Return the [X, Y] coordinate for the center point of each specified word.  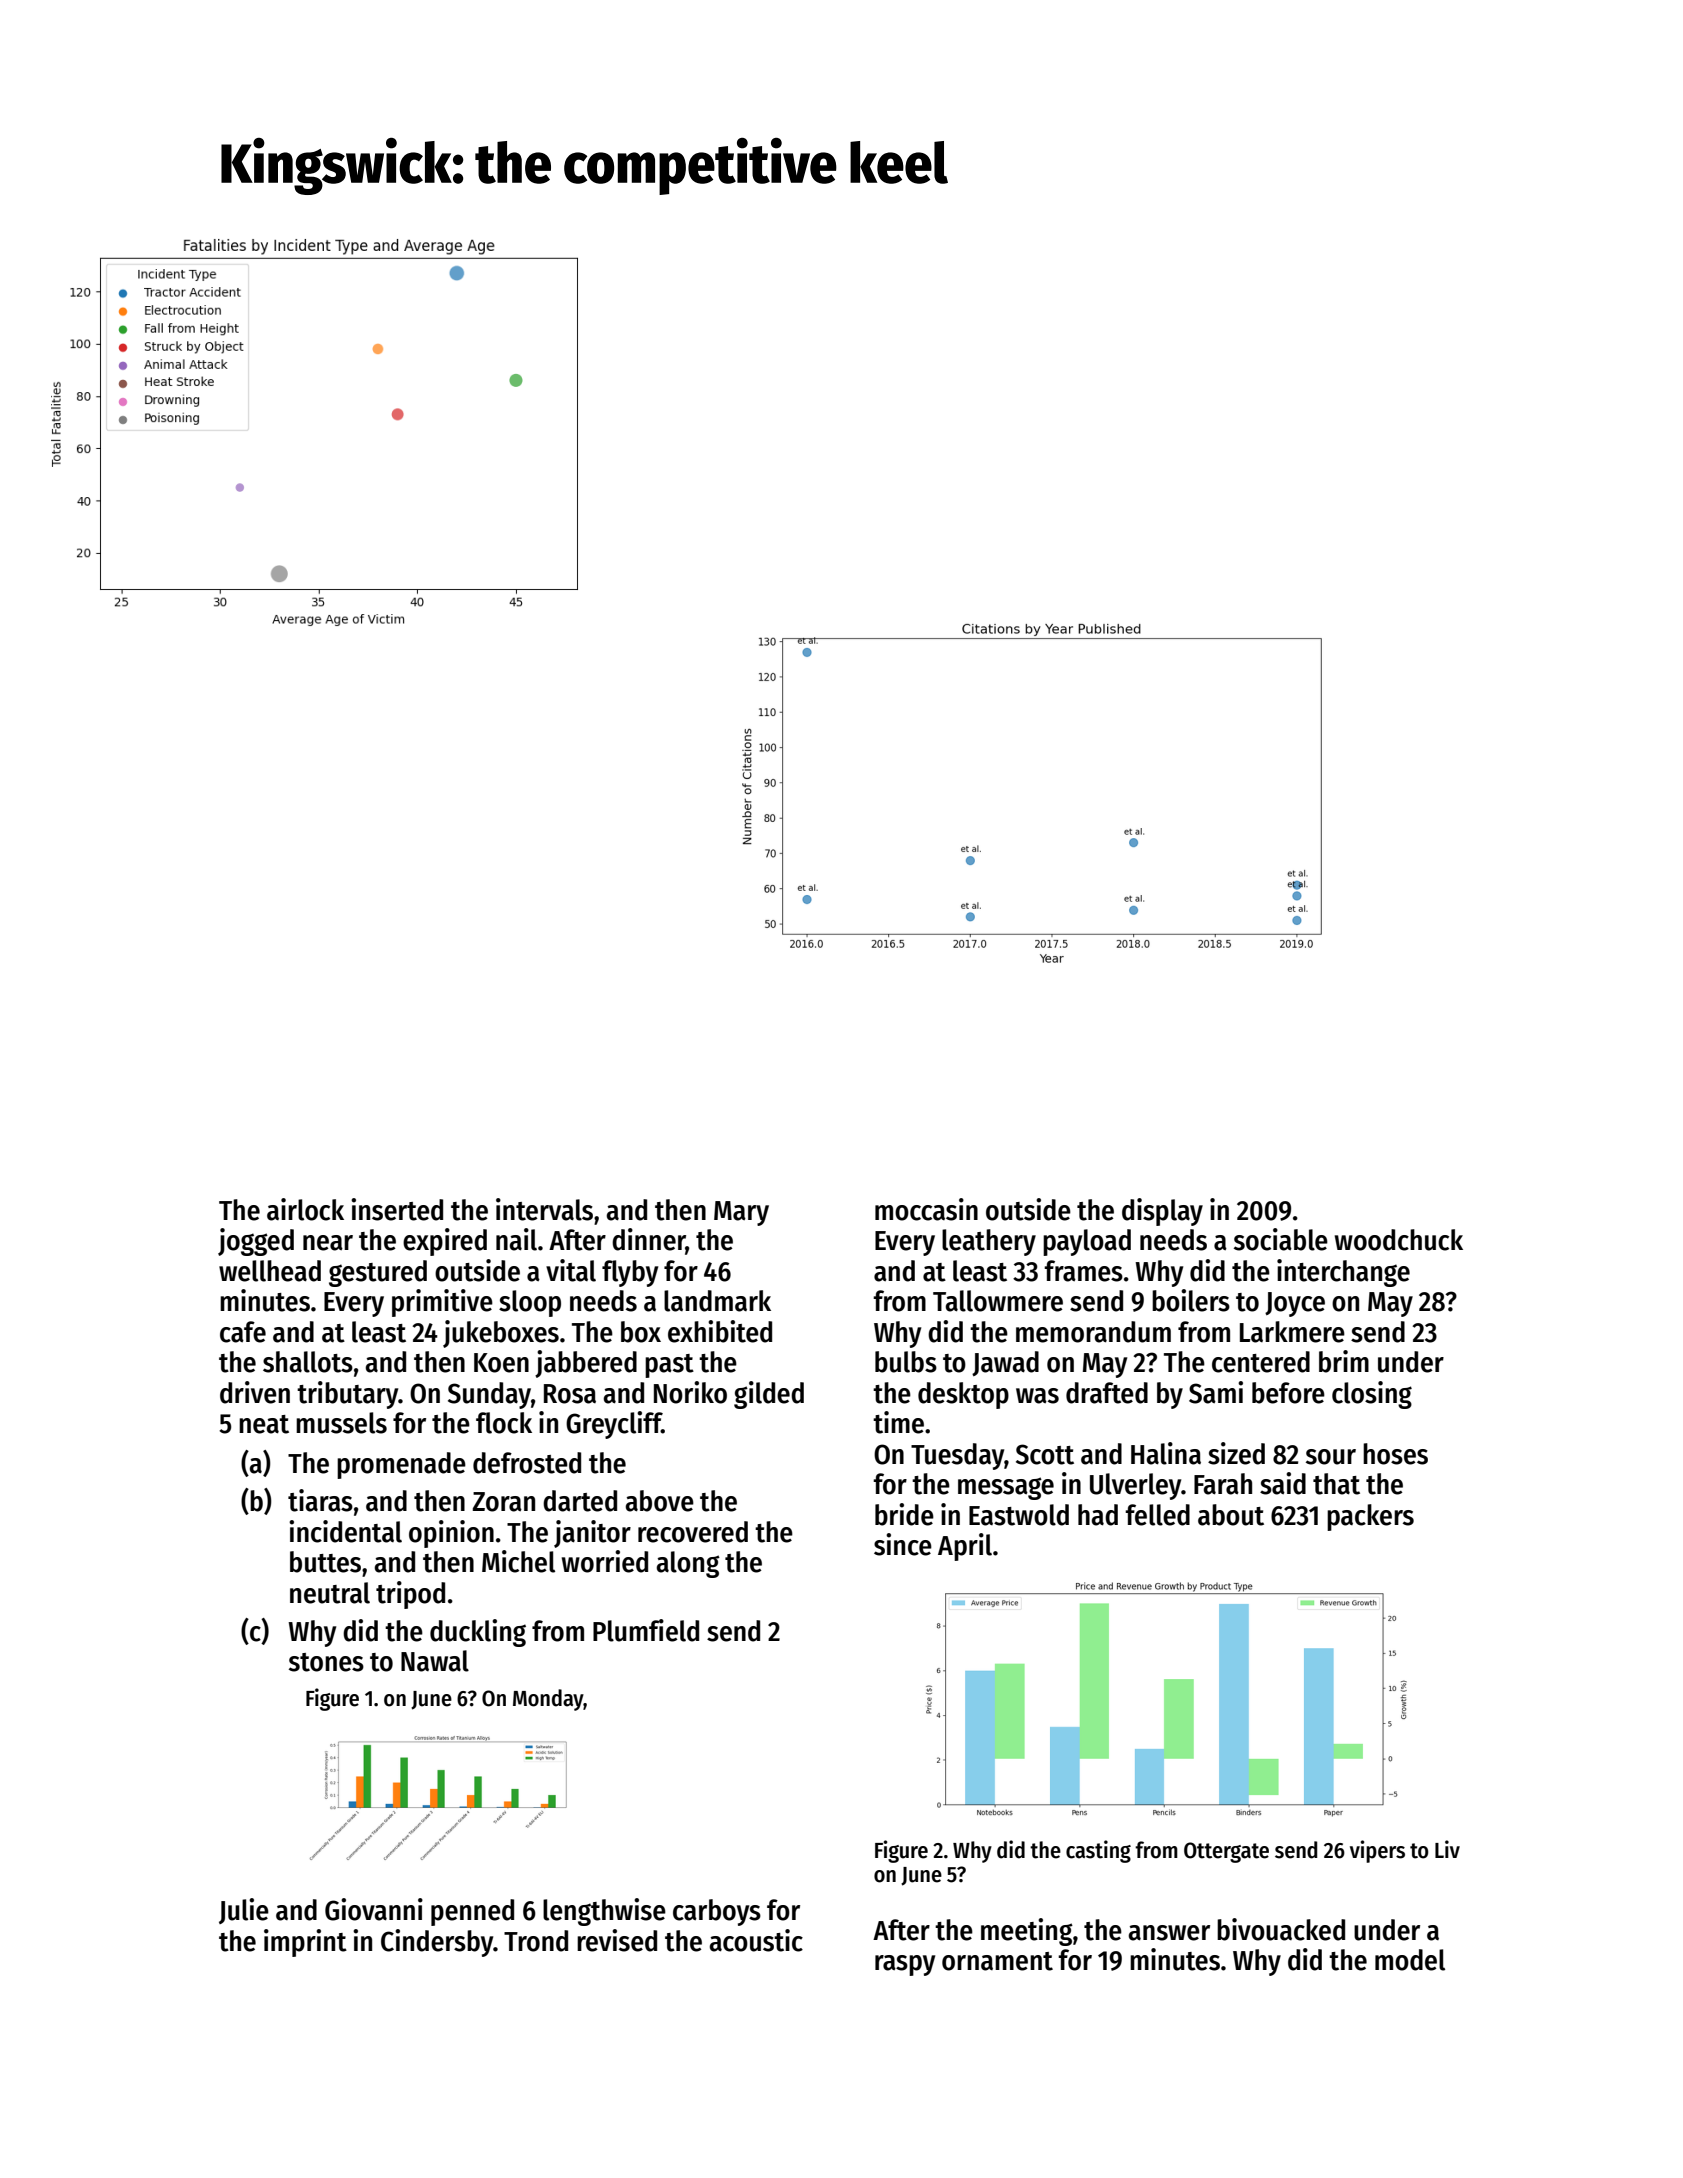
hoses [1395, 1454]
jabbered [586, 1364]
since [903, 1544]
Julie [244, 1911]
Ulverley [1135, 1486]
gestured [378, 1273]
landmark [717, 1301]
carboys [717, 1912]
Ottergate [1226, 1852]
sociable [1281, 1239]
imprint [305, 1943]
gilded [769, 1395]
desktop [963, 1395]
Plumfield [646, 1630]
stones [326, 1662]
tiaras [320, 1500]
